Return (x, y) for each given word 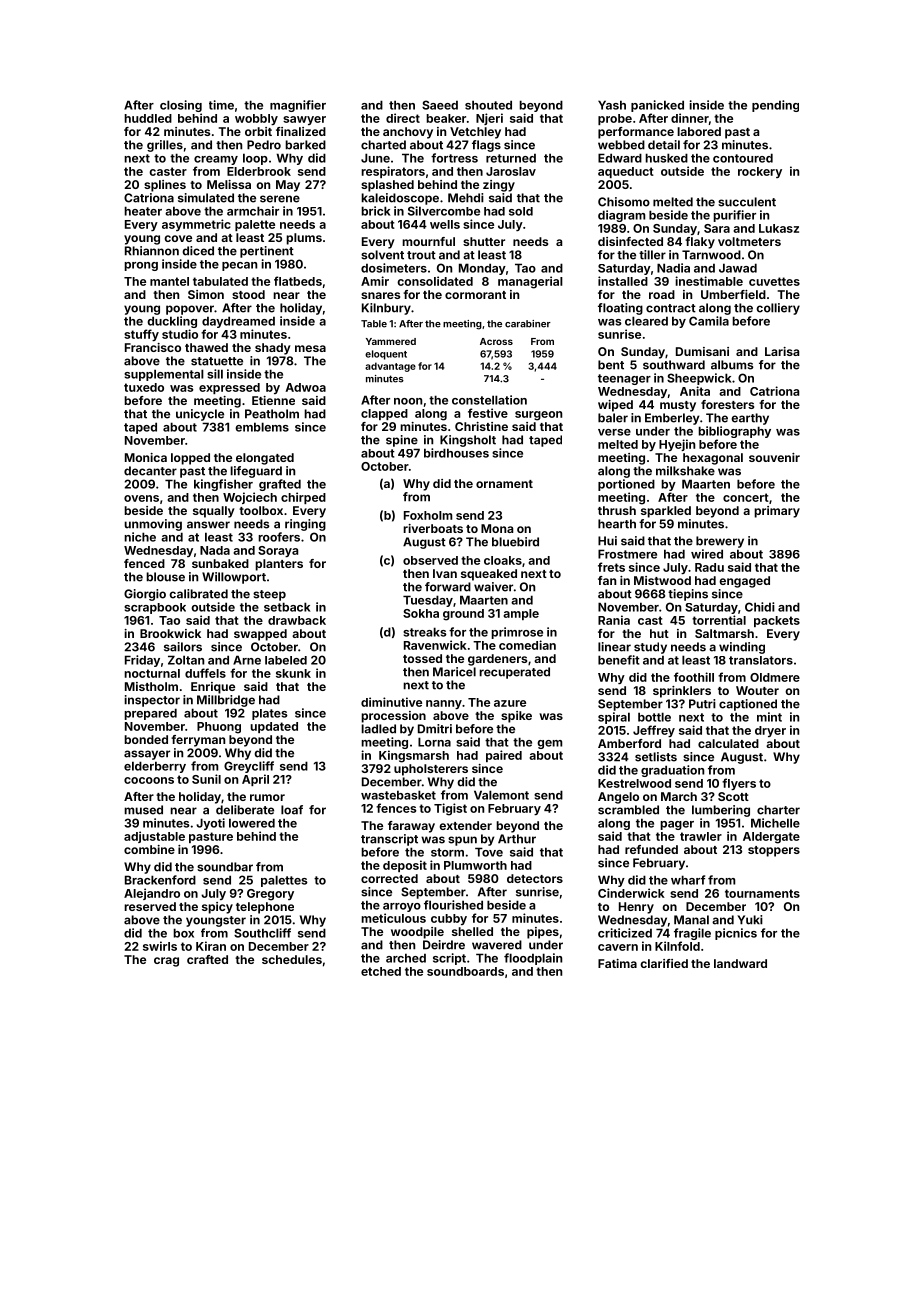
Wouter (757, 690)
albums (732, 365)
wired (707, 554)
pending (775, 106)
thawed (206, 347)
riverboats (433, 528)
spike (516, 717)
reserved (150, 906)
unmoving (153, 525)
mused (143, 810)
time (221, 105)
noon (408, 401)
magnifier (298, 106)
